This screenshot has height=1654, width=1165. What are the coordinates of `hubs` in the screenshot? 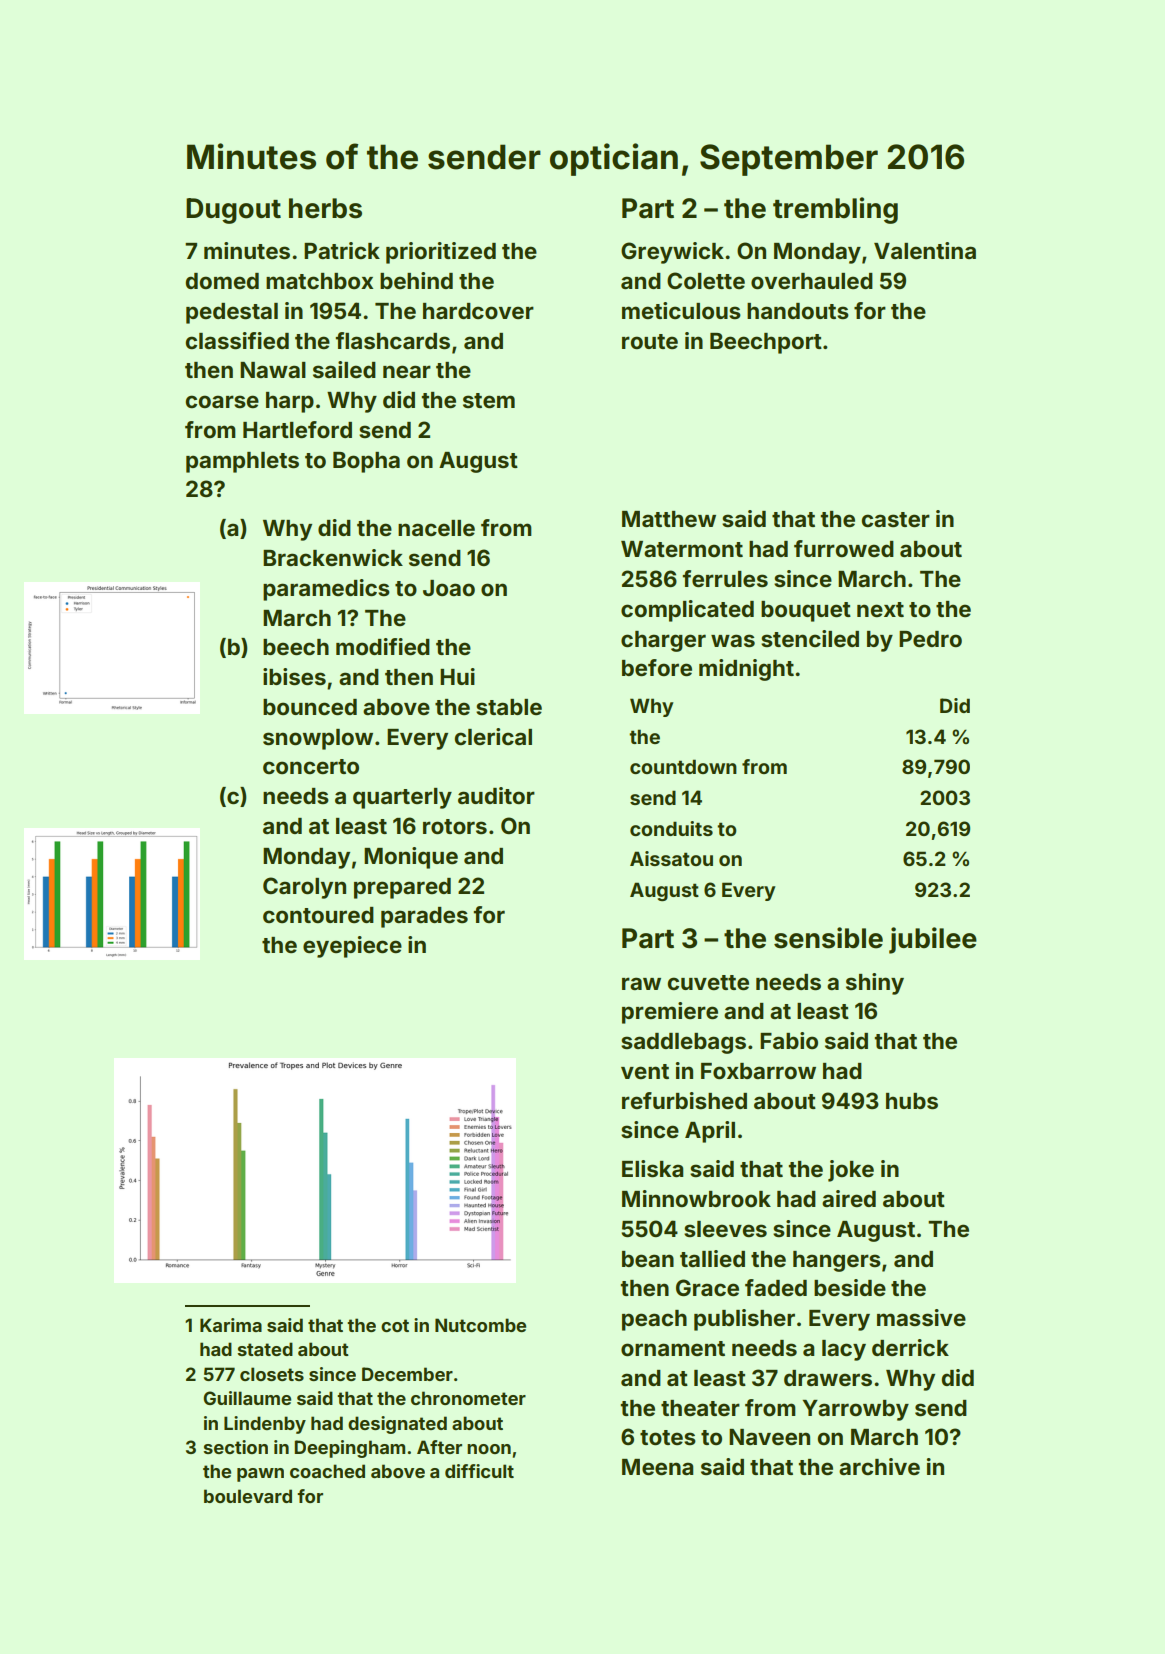 It's located at (912, 1101).
